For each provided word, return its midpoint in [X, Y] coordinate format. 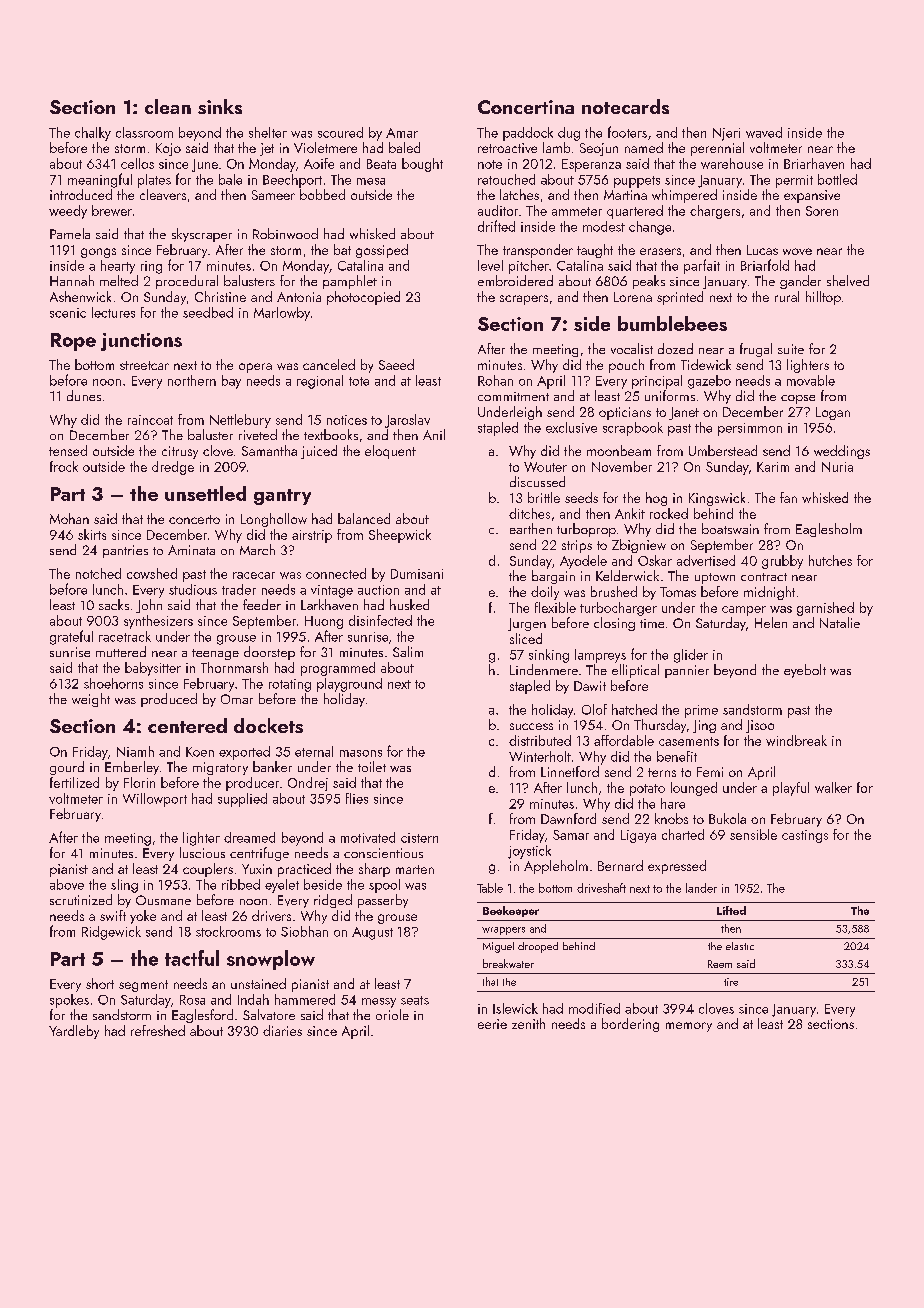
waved [764, 132]
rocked [669, 513]
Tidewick [706, 364]
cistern [419, 838]
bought [422, 165]
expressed [677, 867]
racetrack [125, 636]
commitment [513, 396]
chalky [93, 134]
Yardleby [74, 1032]
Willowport [155, 800]
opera [255, 368]
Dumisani [417, 574]
